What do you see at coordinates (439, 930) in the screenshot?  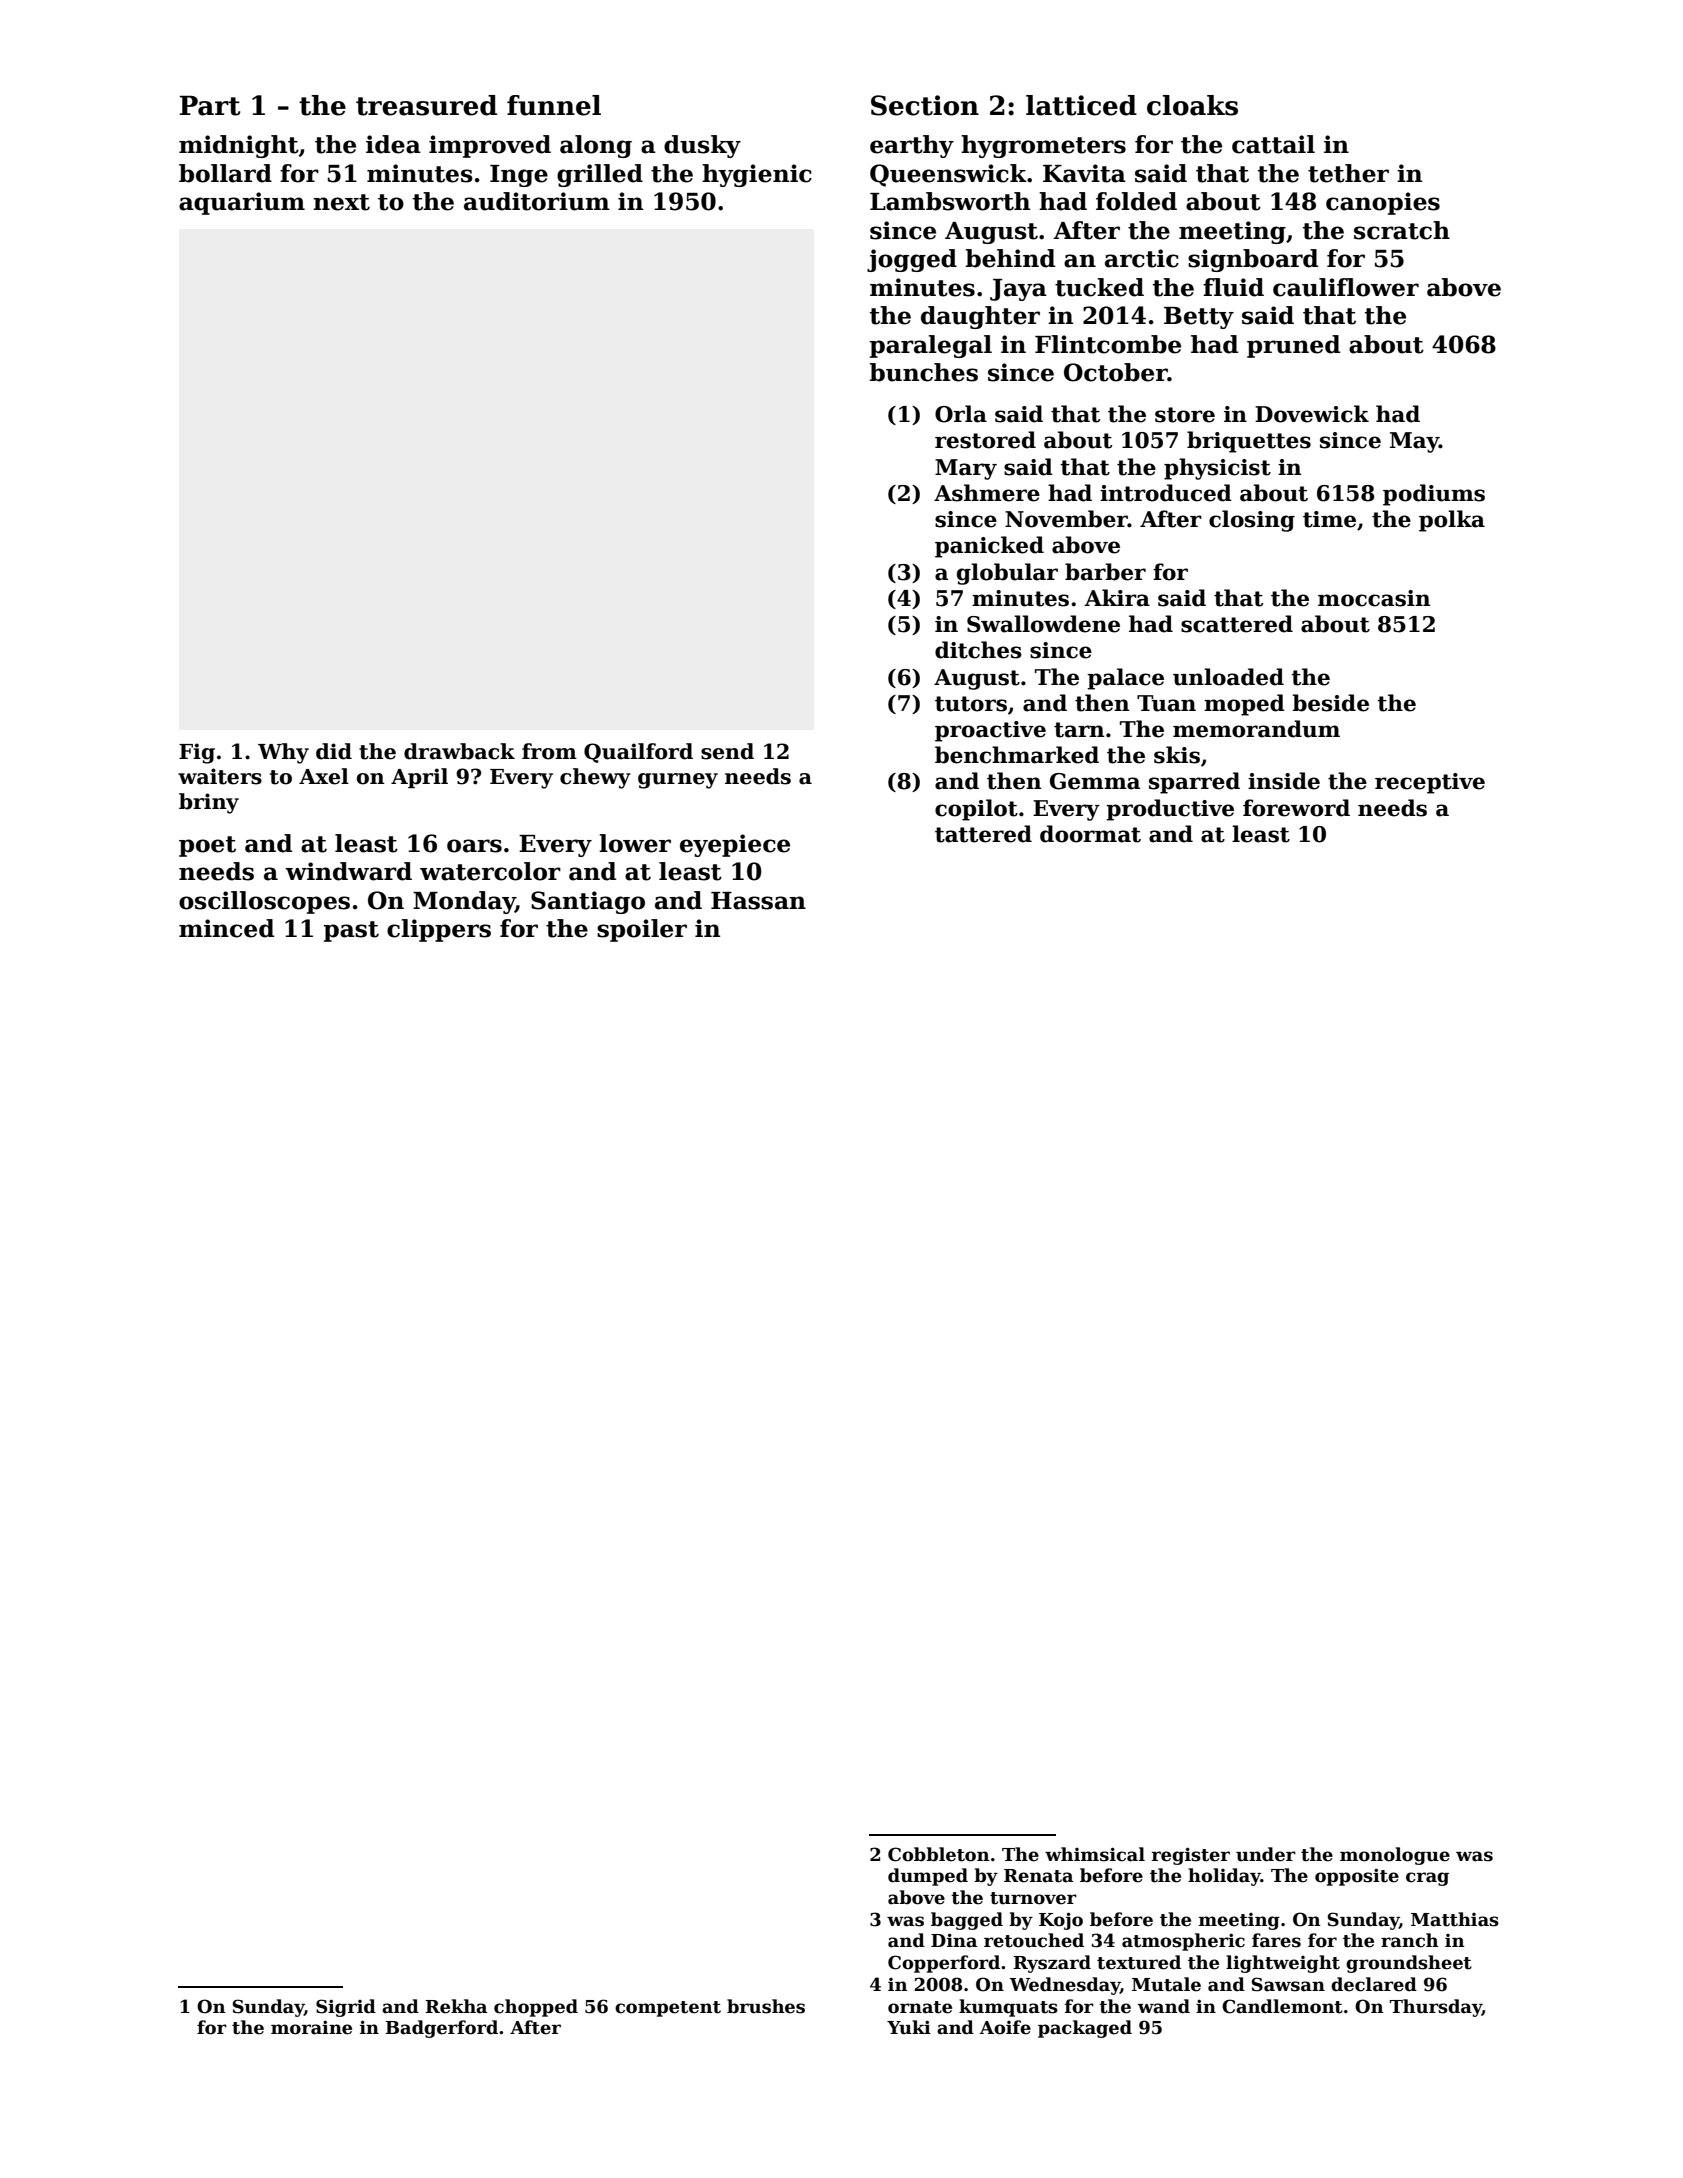 I see `clippers` at bounding box center [439, 930].
